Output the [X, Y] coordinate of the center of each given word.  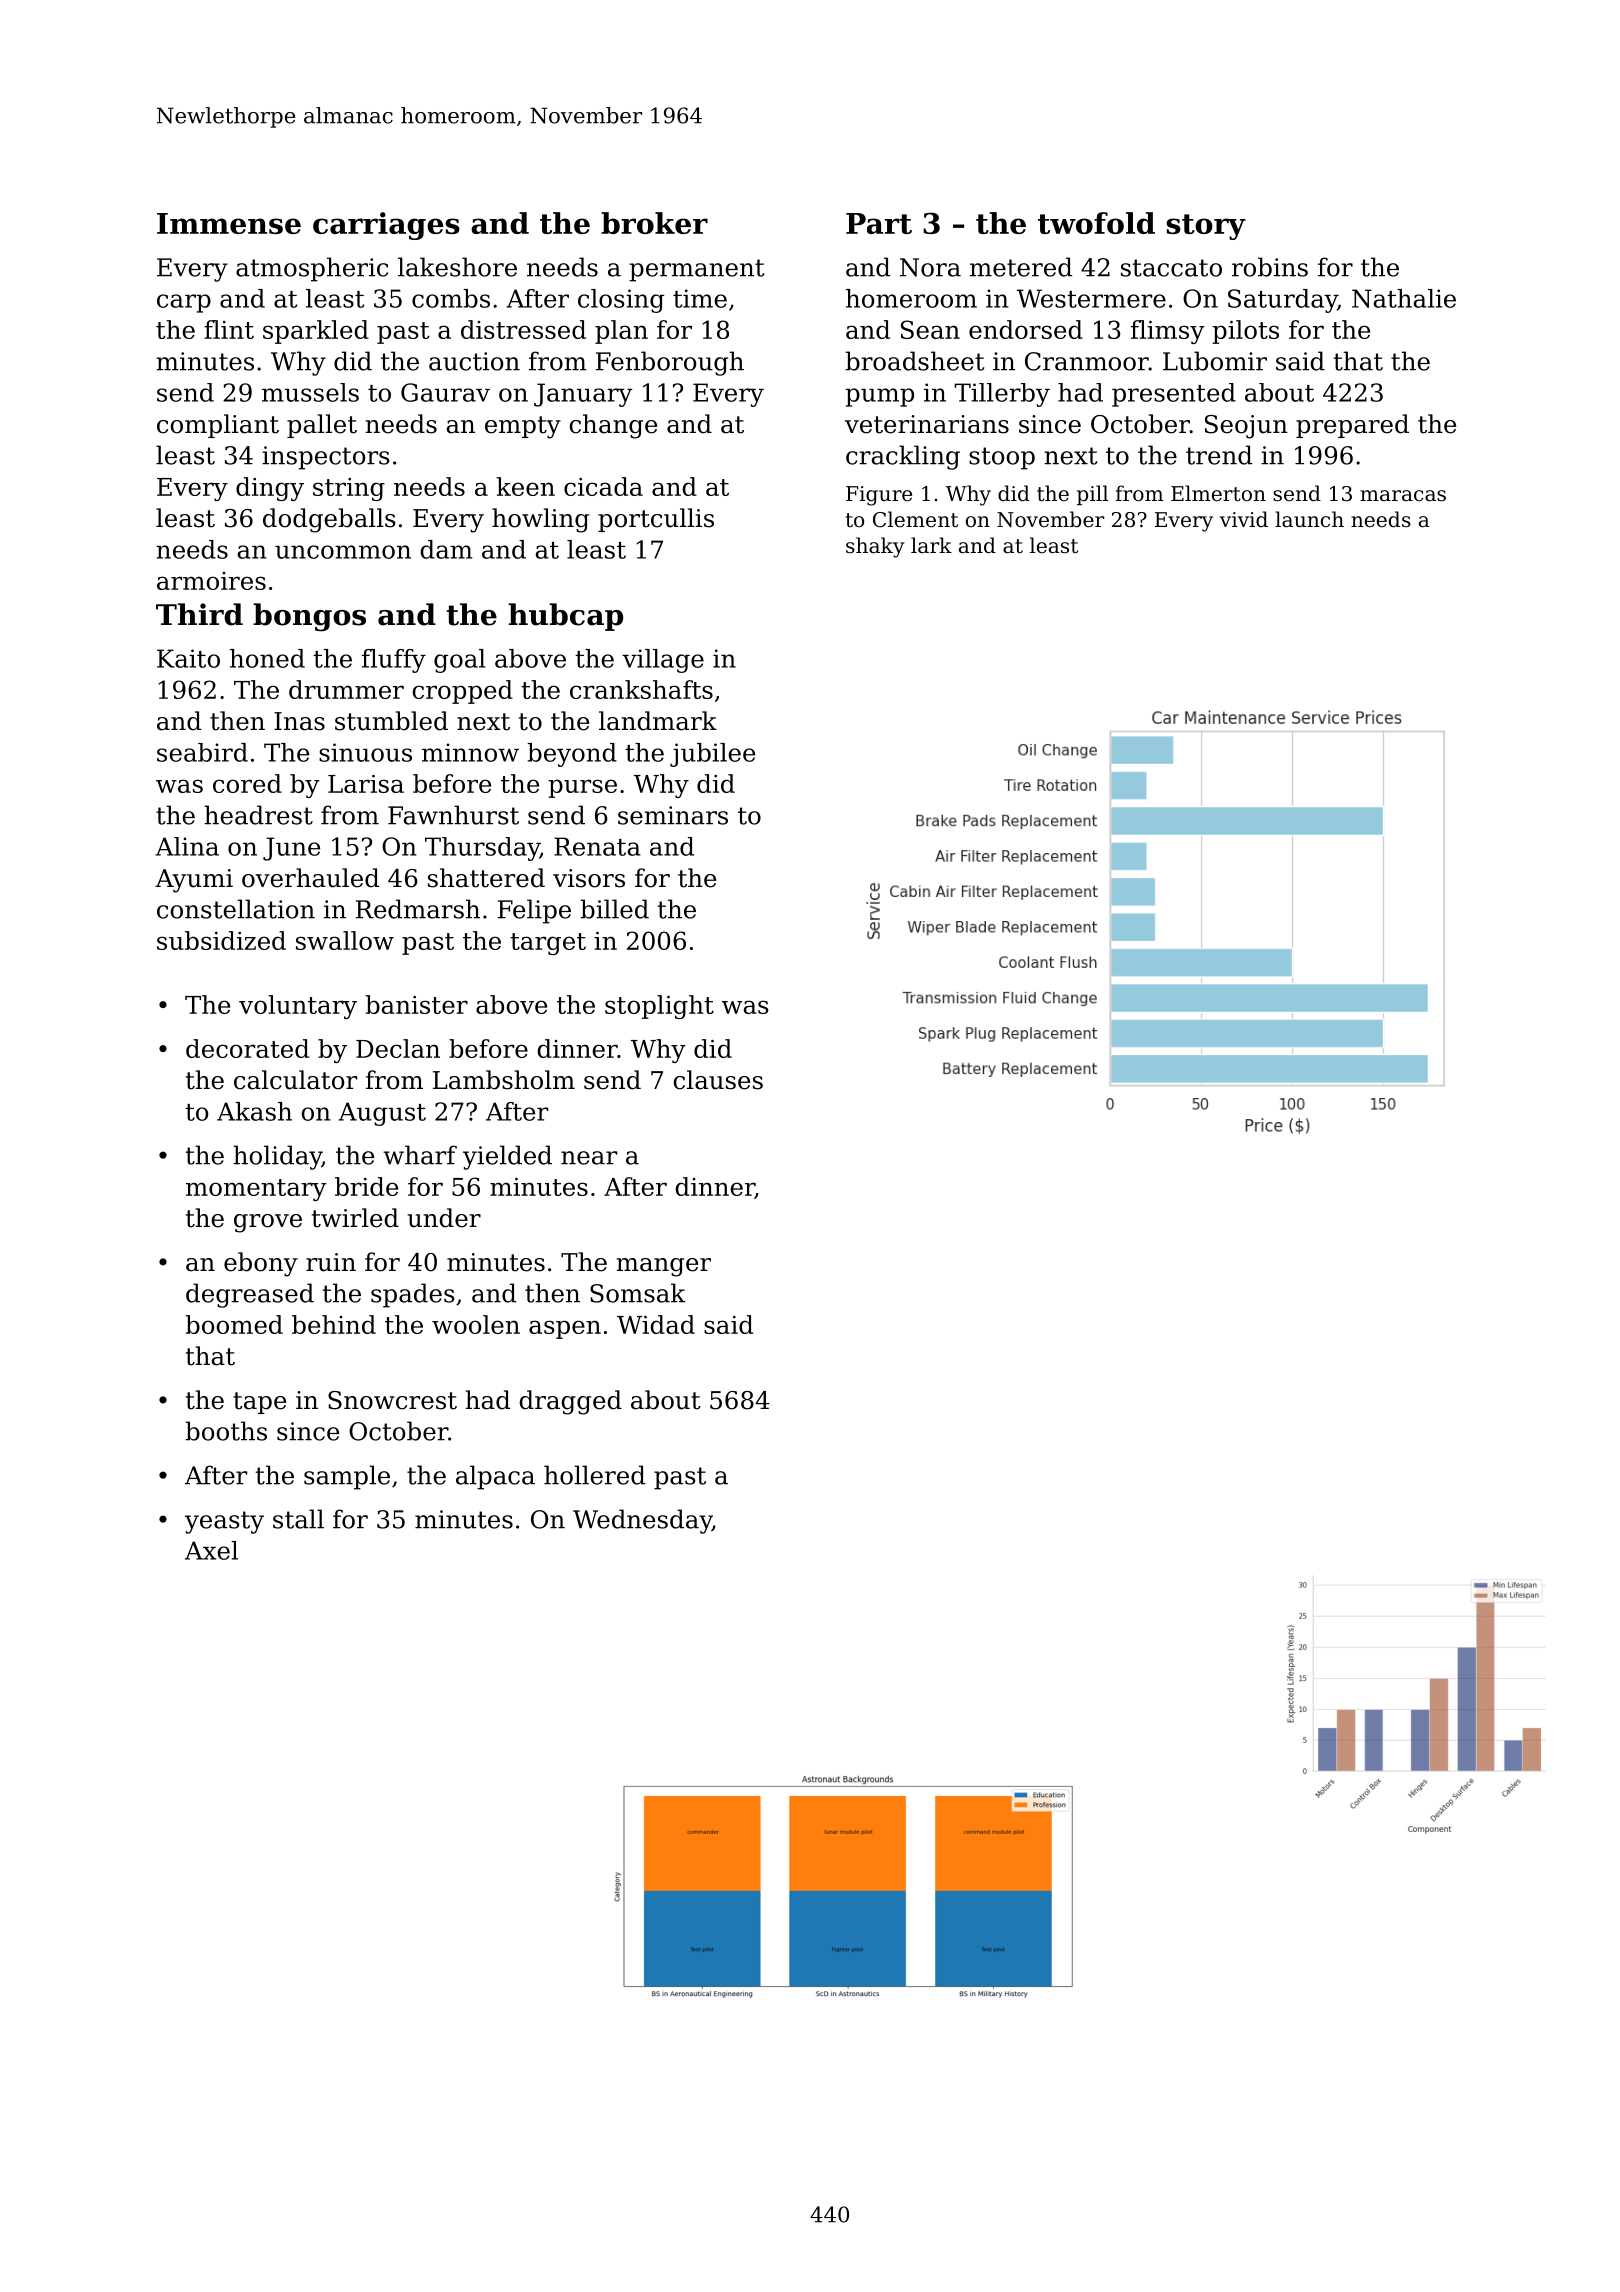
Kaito [188, 658]
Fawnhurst [453, 815]
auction [474, 361]
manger [663, 1267]
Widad [656, 1324]
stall [298, 1519]
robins [1270, 267]
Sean [930, 329]
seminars [673, 815]
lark [931, 545]
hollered [594, 1475]
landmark [658, 721]
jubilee [712, 755]
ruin [331, 1262]
